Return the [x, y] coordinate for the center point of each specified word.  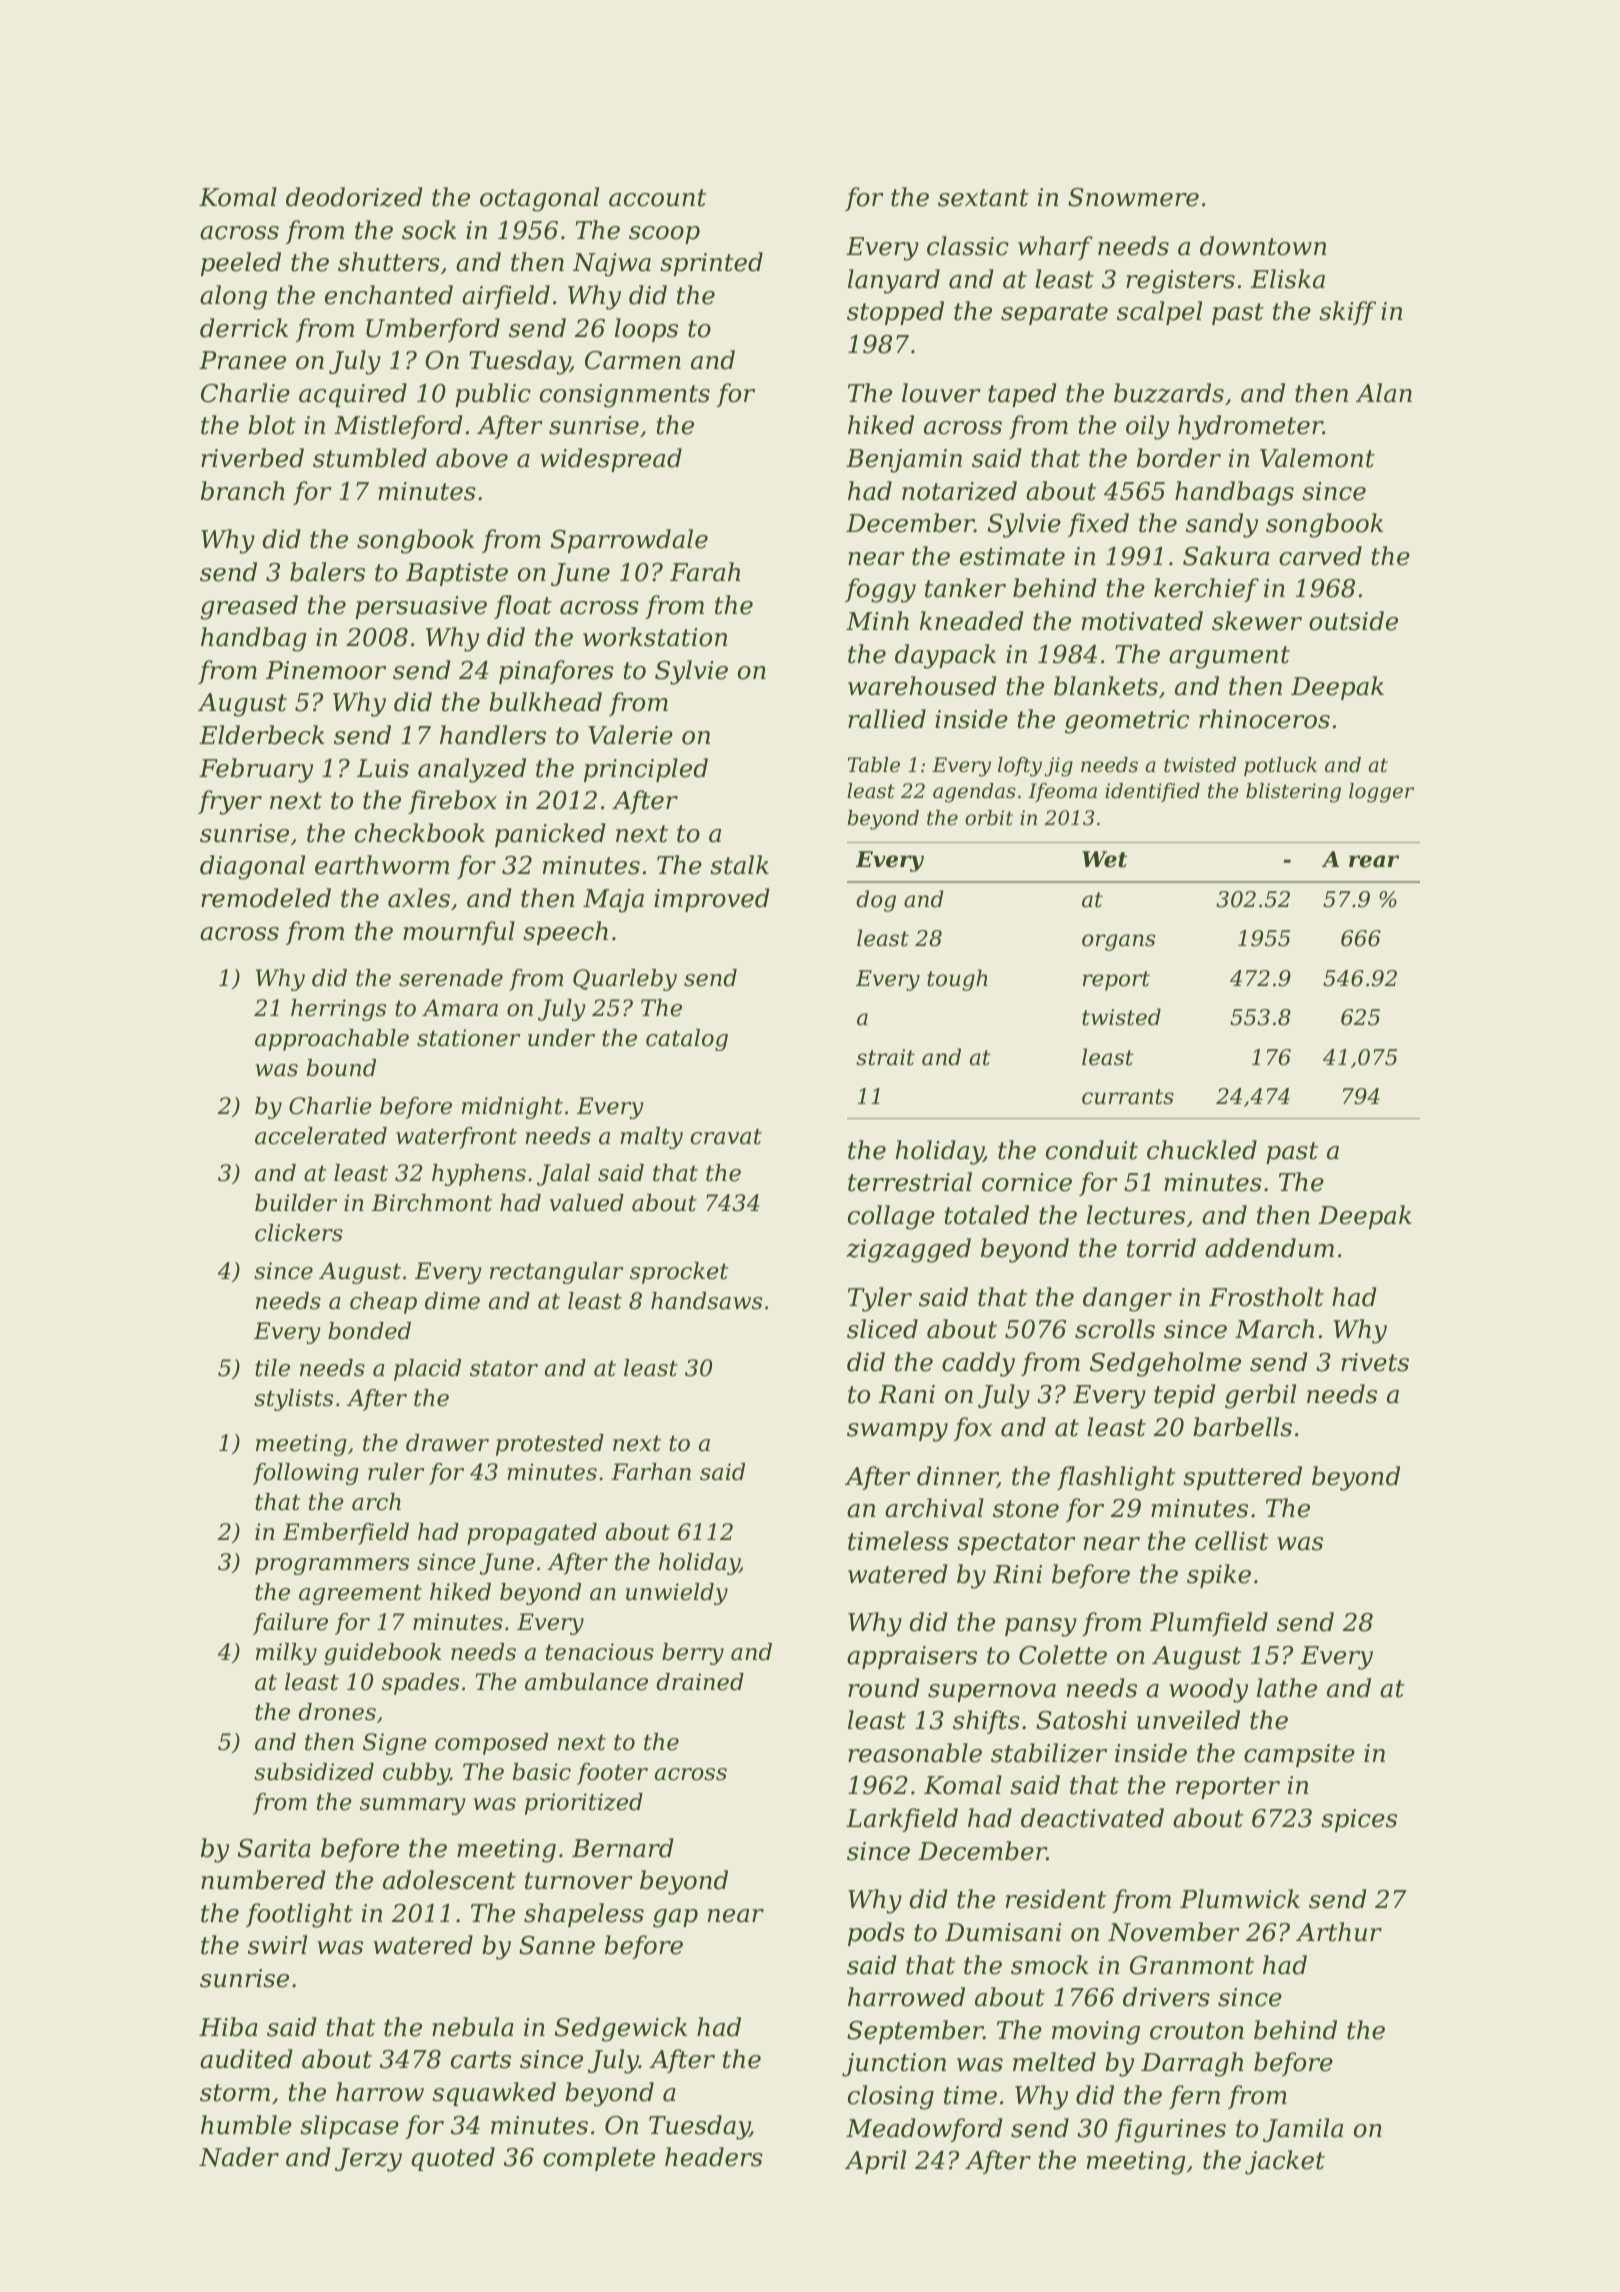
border [1179, 458]
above [472, 458]
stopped [895, 313]
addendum [1269, 1248]
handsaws [706, 1301]
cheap [383, 1303]
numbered [263, 1880]
